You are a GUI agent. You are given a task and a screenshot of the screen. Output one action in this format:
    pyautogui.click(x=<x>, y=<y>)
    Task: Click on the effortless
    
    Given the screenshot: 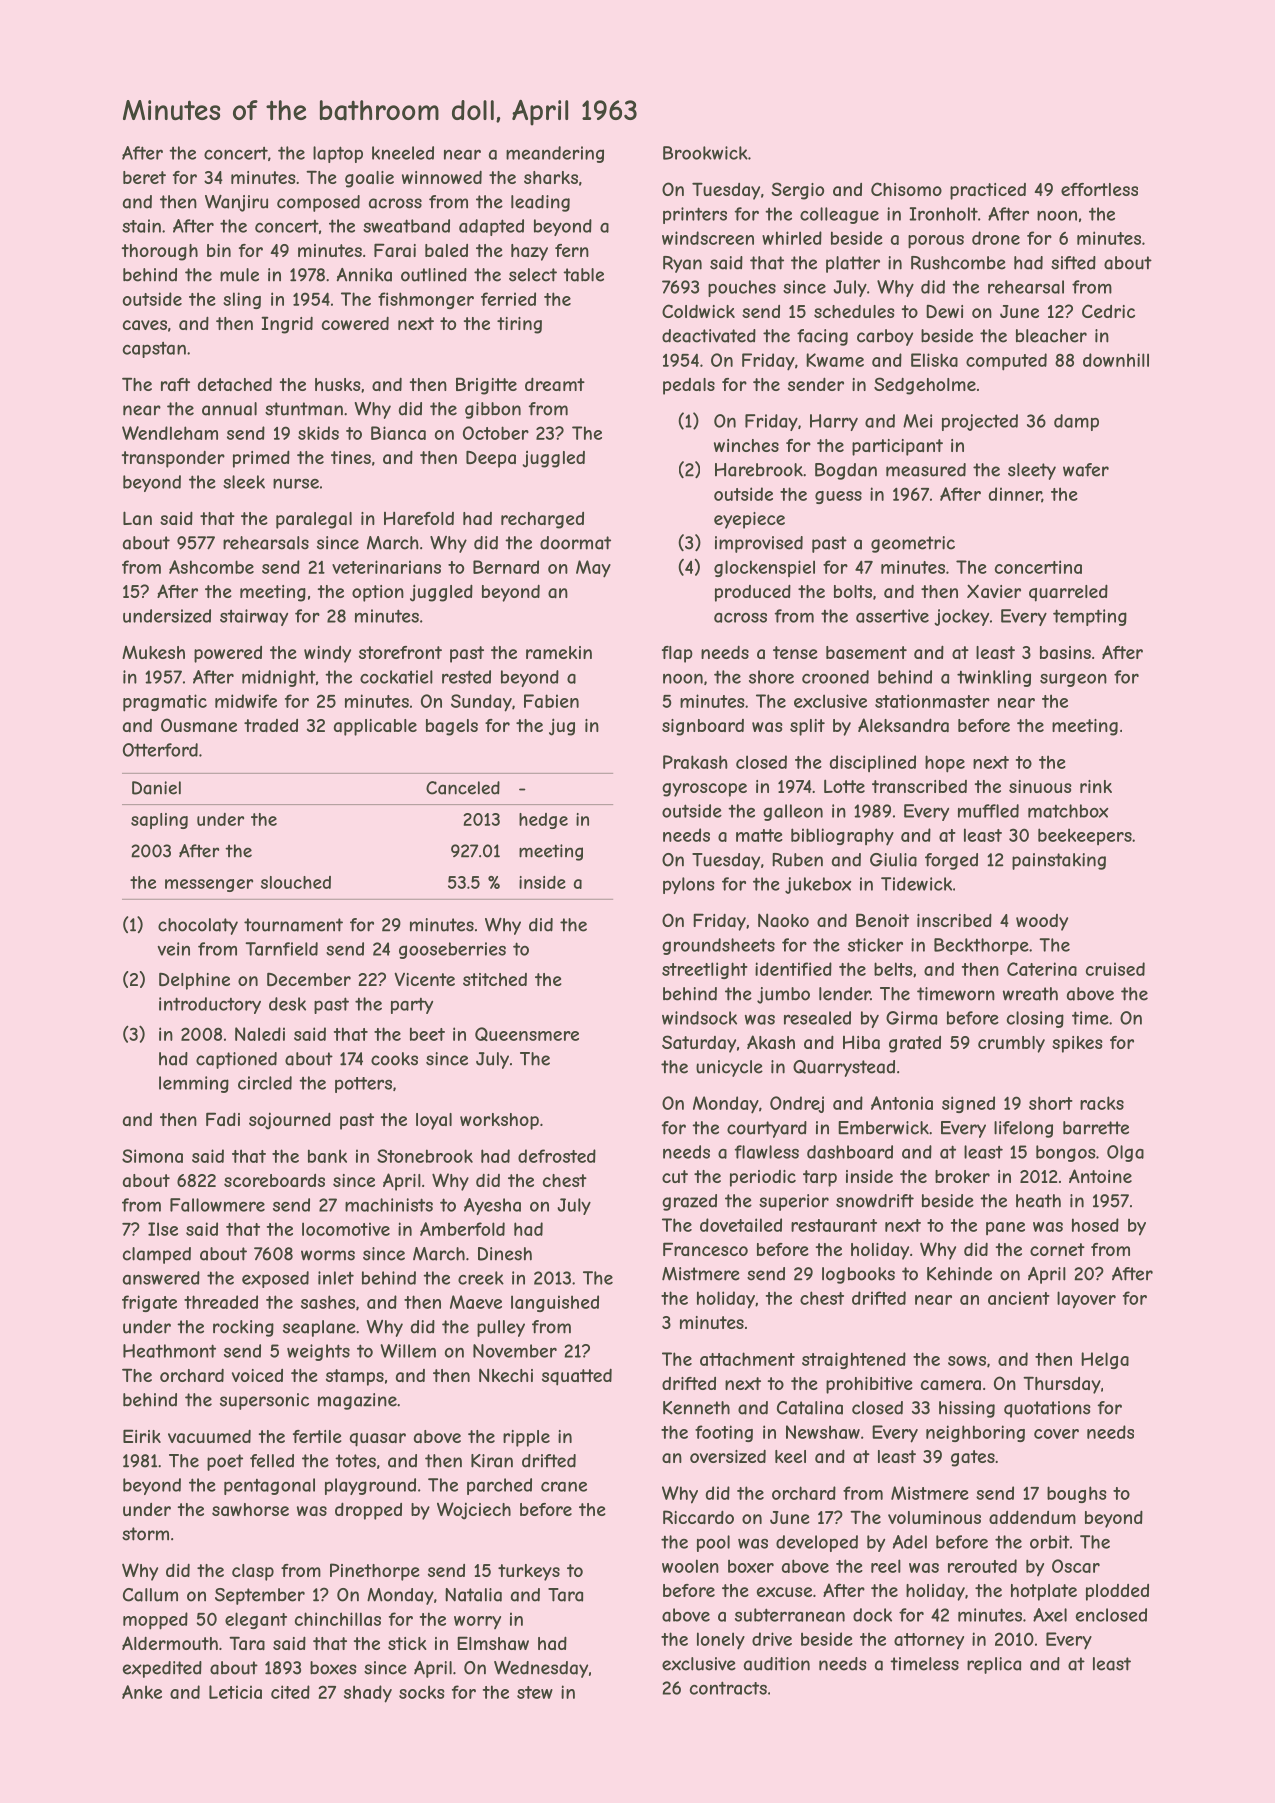 What is the action you would take?
    pyautogui.click(x=1099, y=189)
